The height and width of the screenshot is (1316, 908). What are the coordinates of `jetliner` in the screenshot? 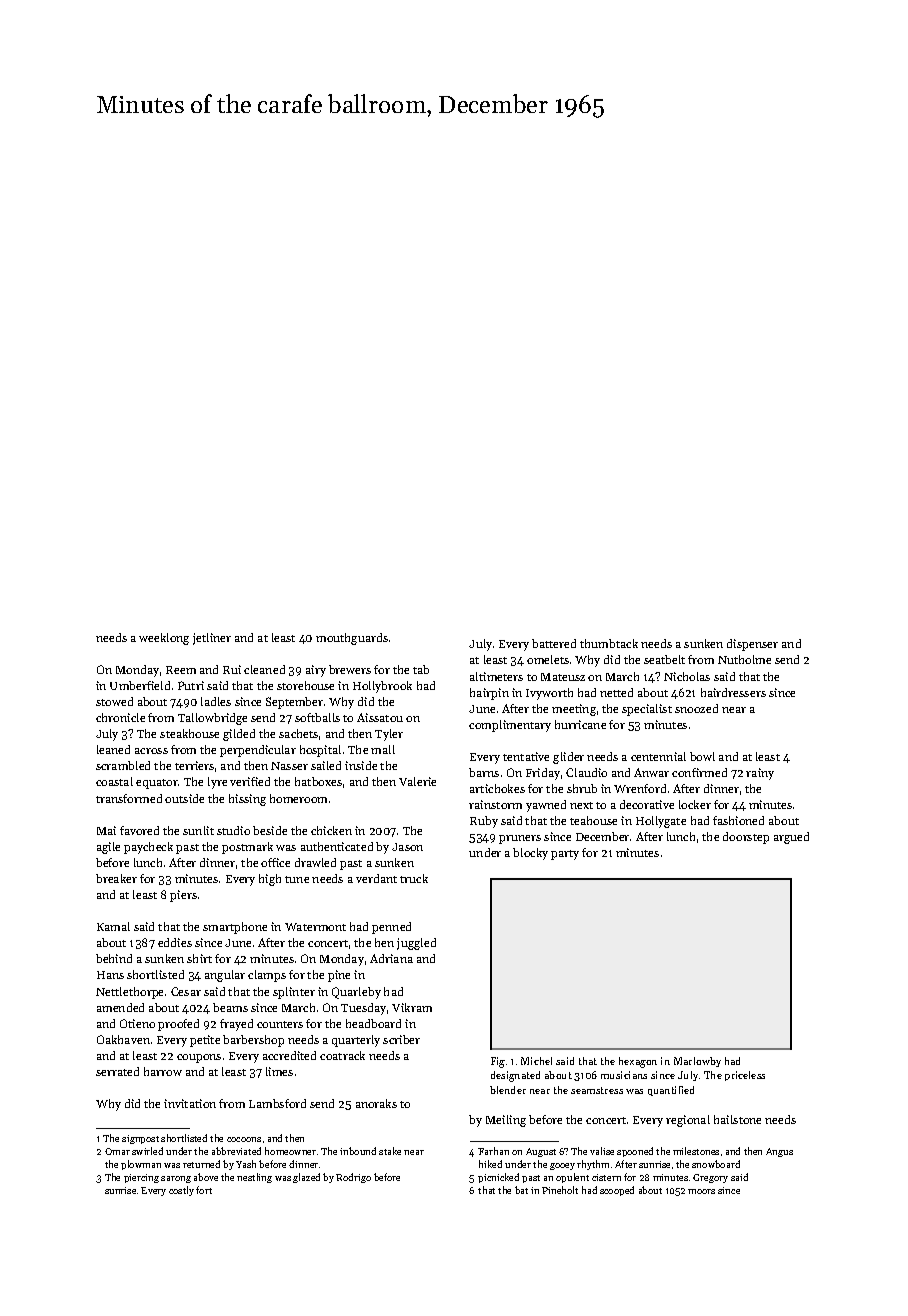 It's located at (212, 639).
